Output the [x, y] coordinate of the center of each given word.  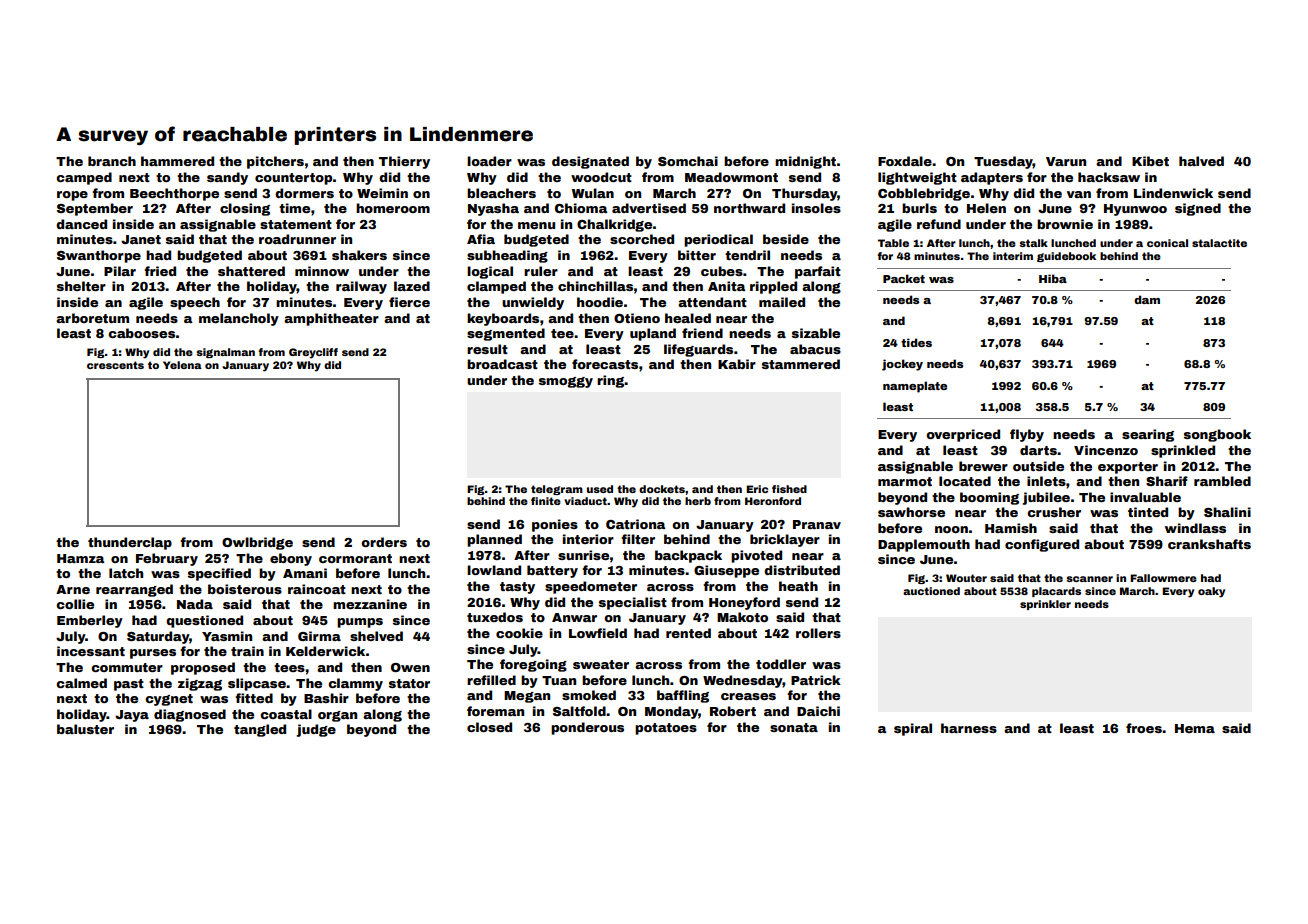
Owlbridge [257, 543]
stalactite [1219, 243]
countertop [293, 179]
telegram [557, 490]
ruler [541, 271]
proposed [203, 668]
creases [748, 696]
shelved [376, 636]
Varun [1066, 161]
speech [195, 303]
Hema [1195, 728]
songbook [1217, 435]
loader [489, 161]
